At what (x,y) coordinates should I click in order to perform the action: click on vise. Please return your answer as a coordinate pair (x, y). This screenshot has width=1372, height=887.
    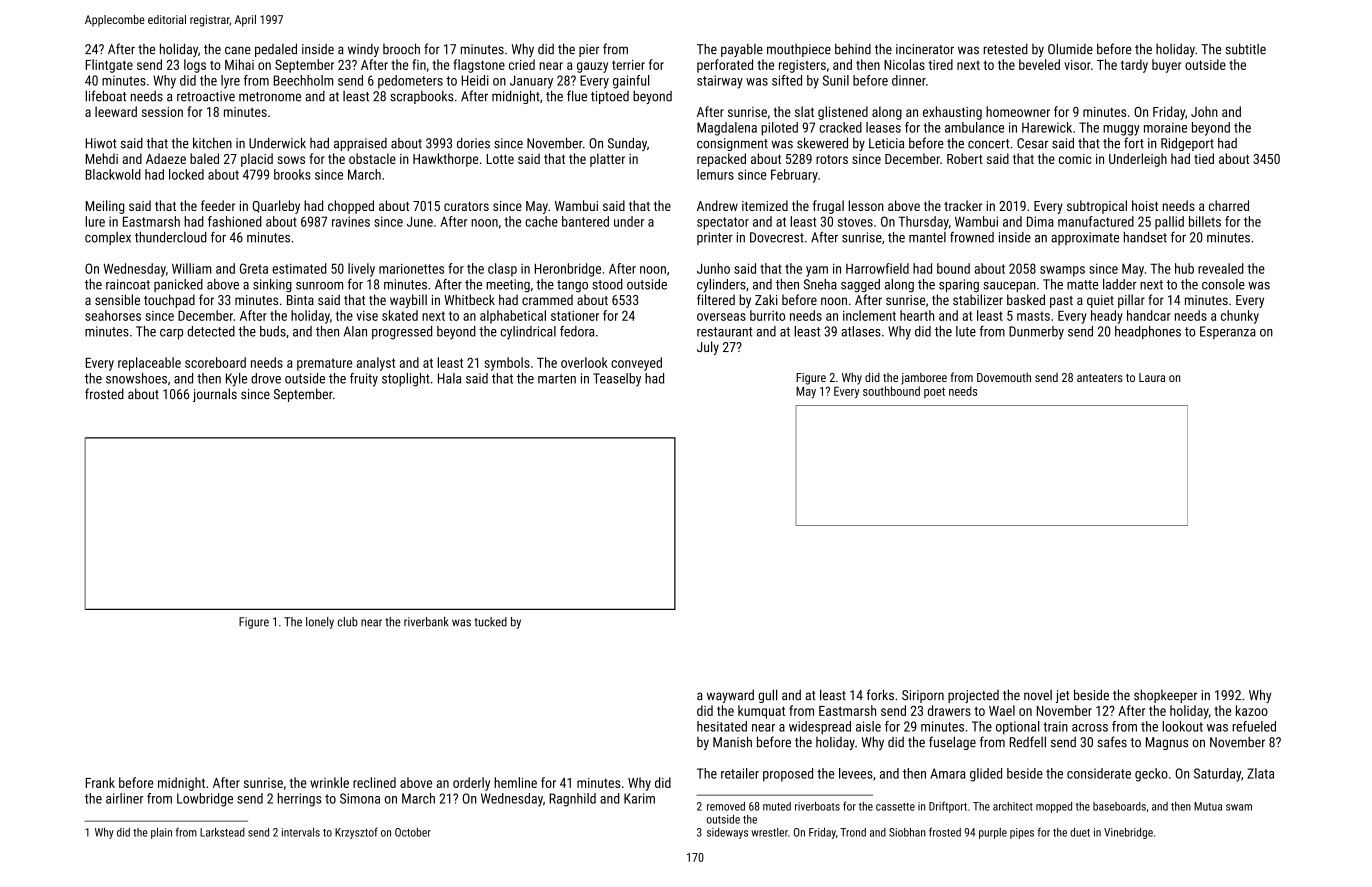
    Looking at the image, I should click on (367, 316).
